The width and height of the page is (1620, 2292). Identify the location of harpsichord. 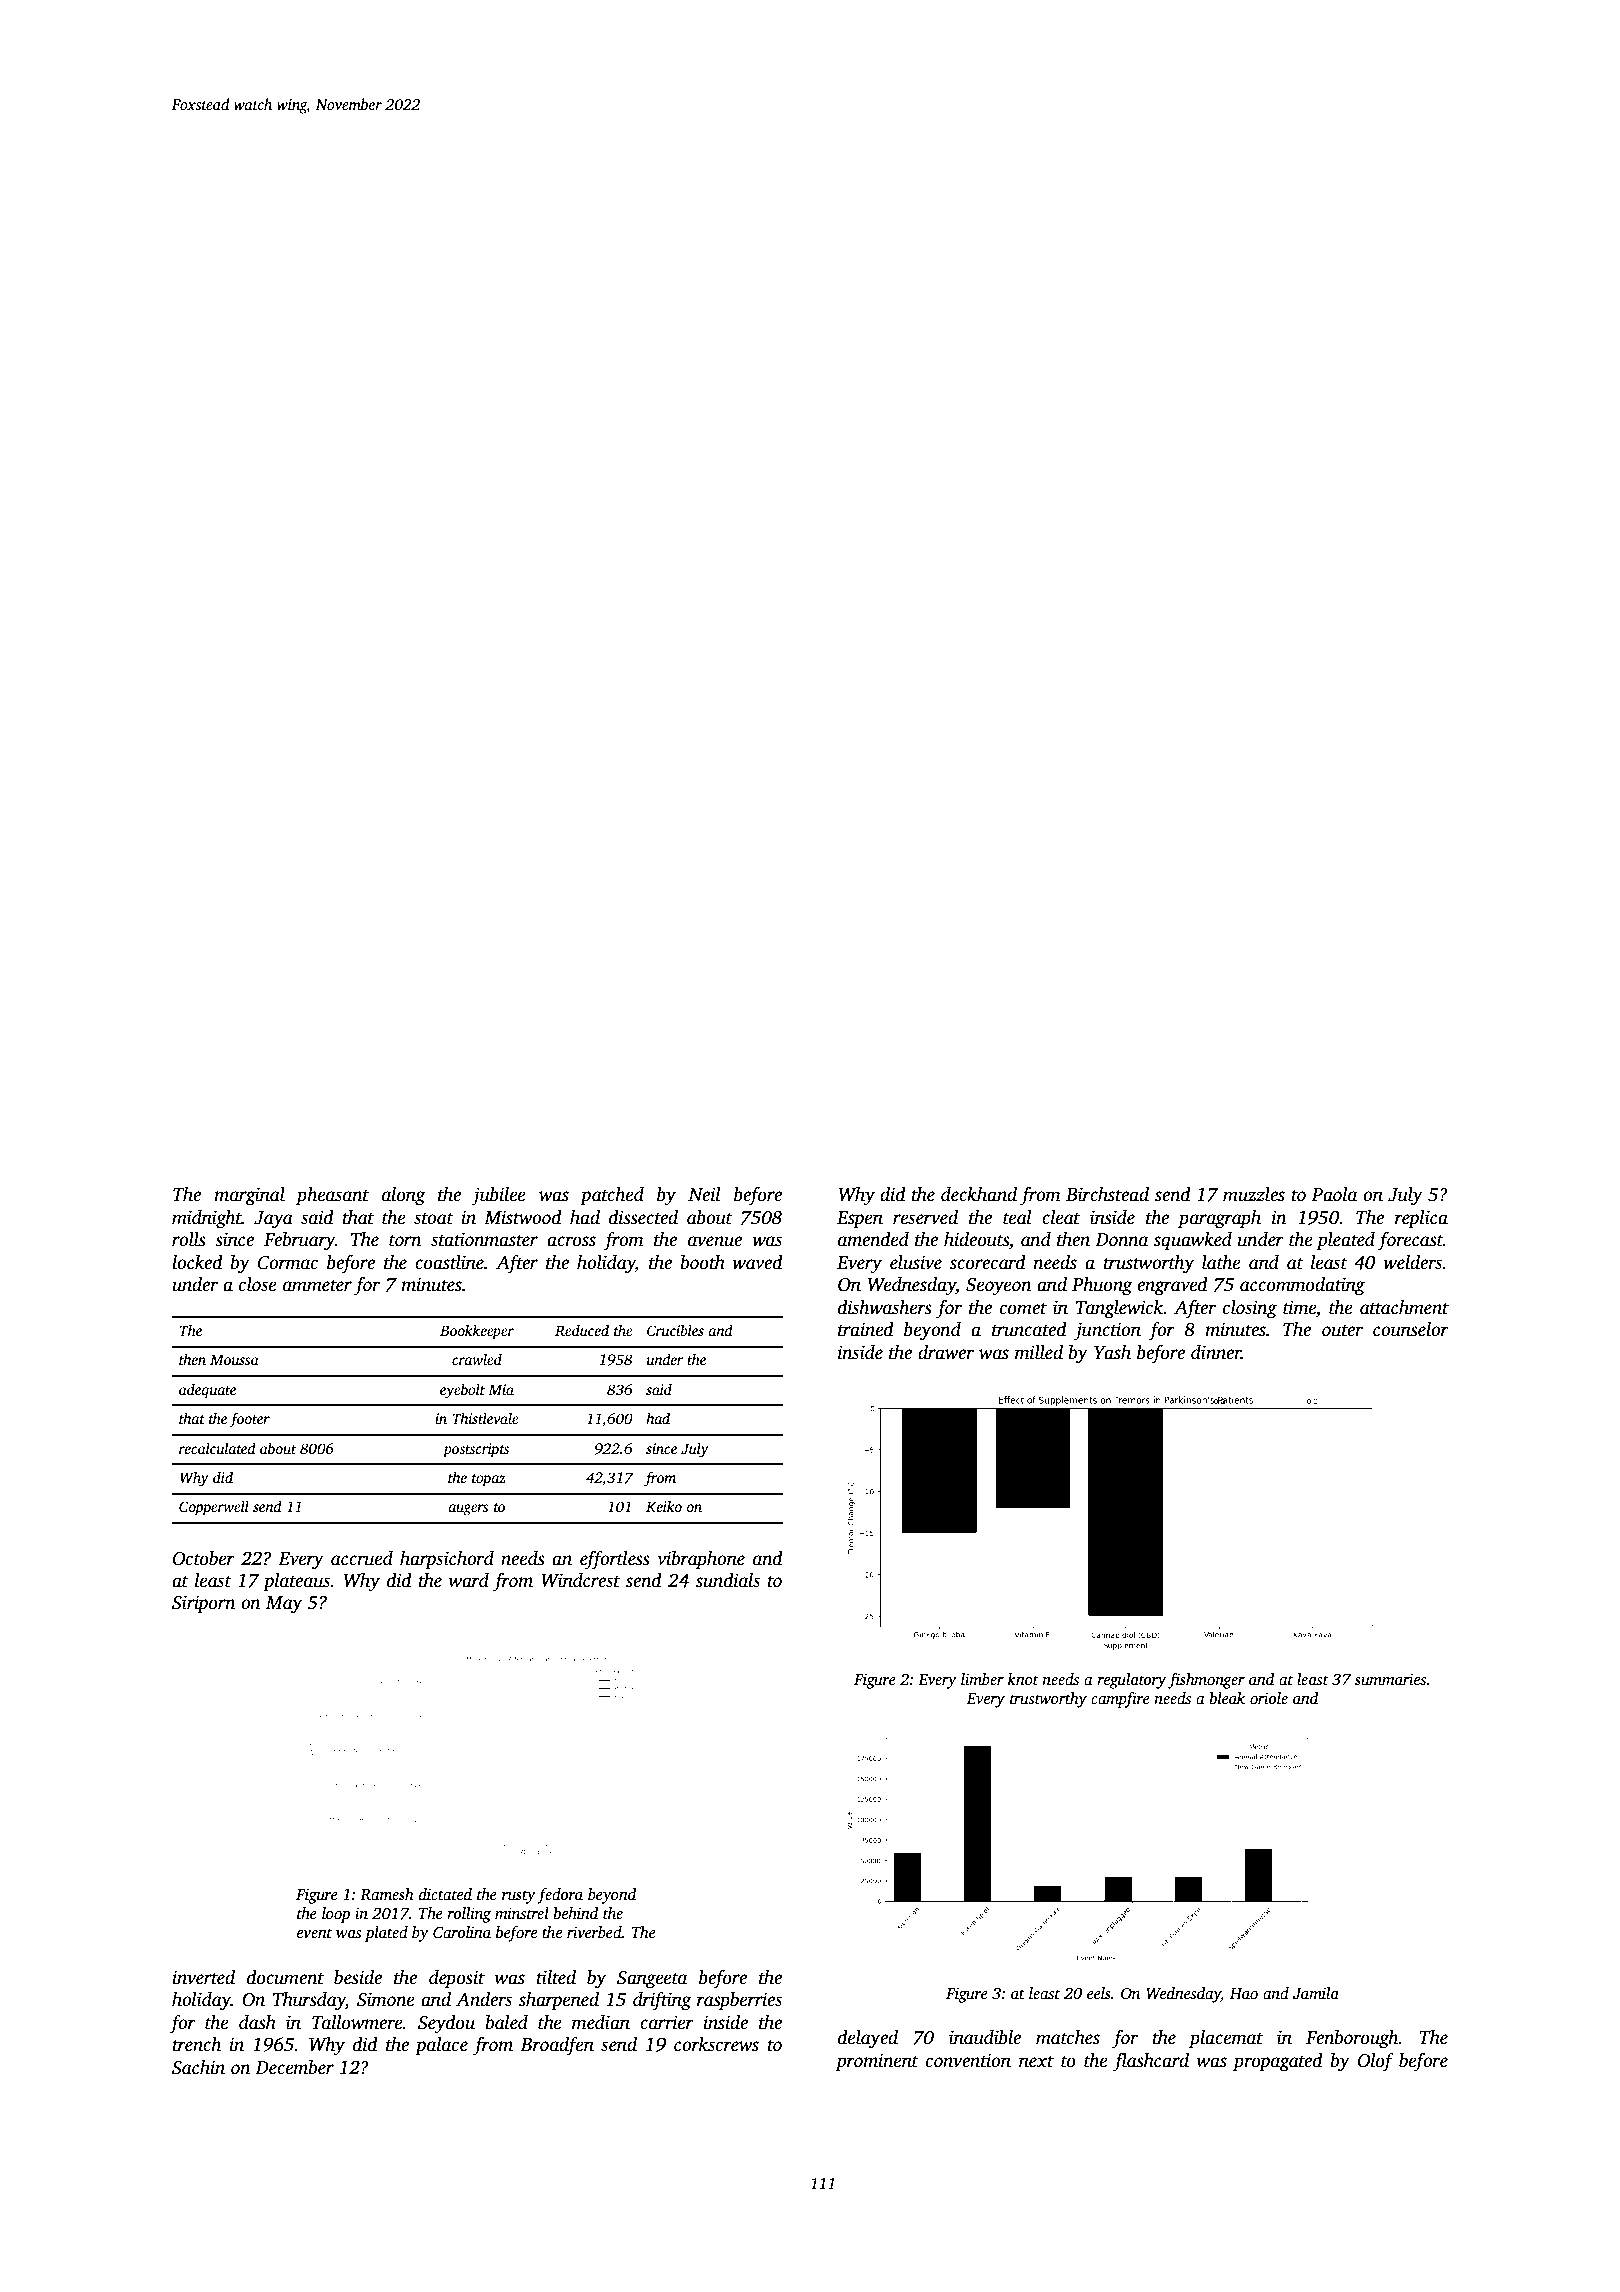
(447, 1560).
